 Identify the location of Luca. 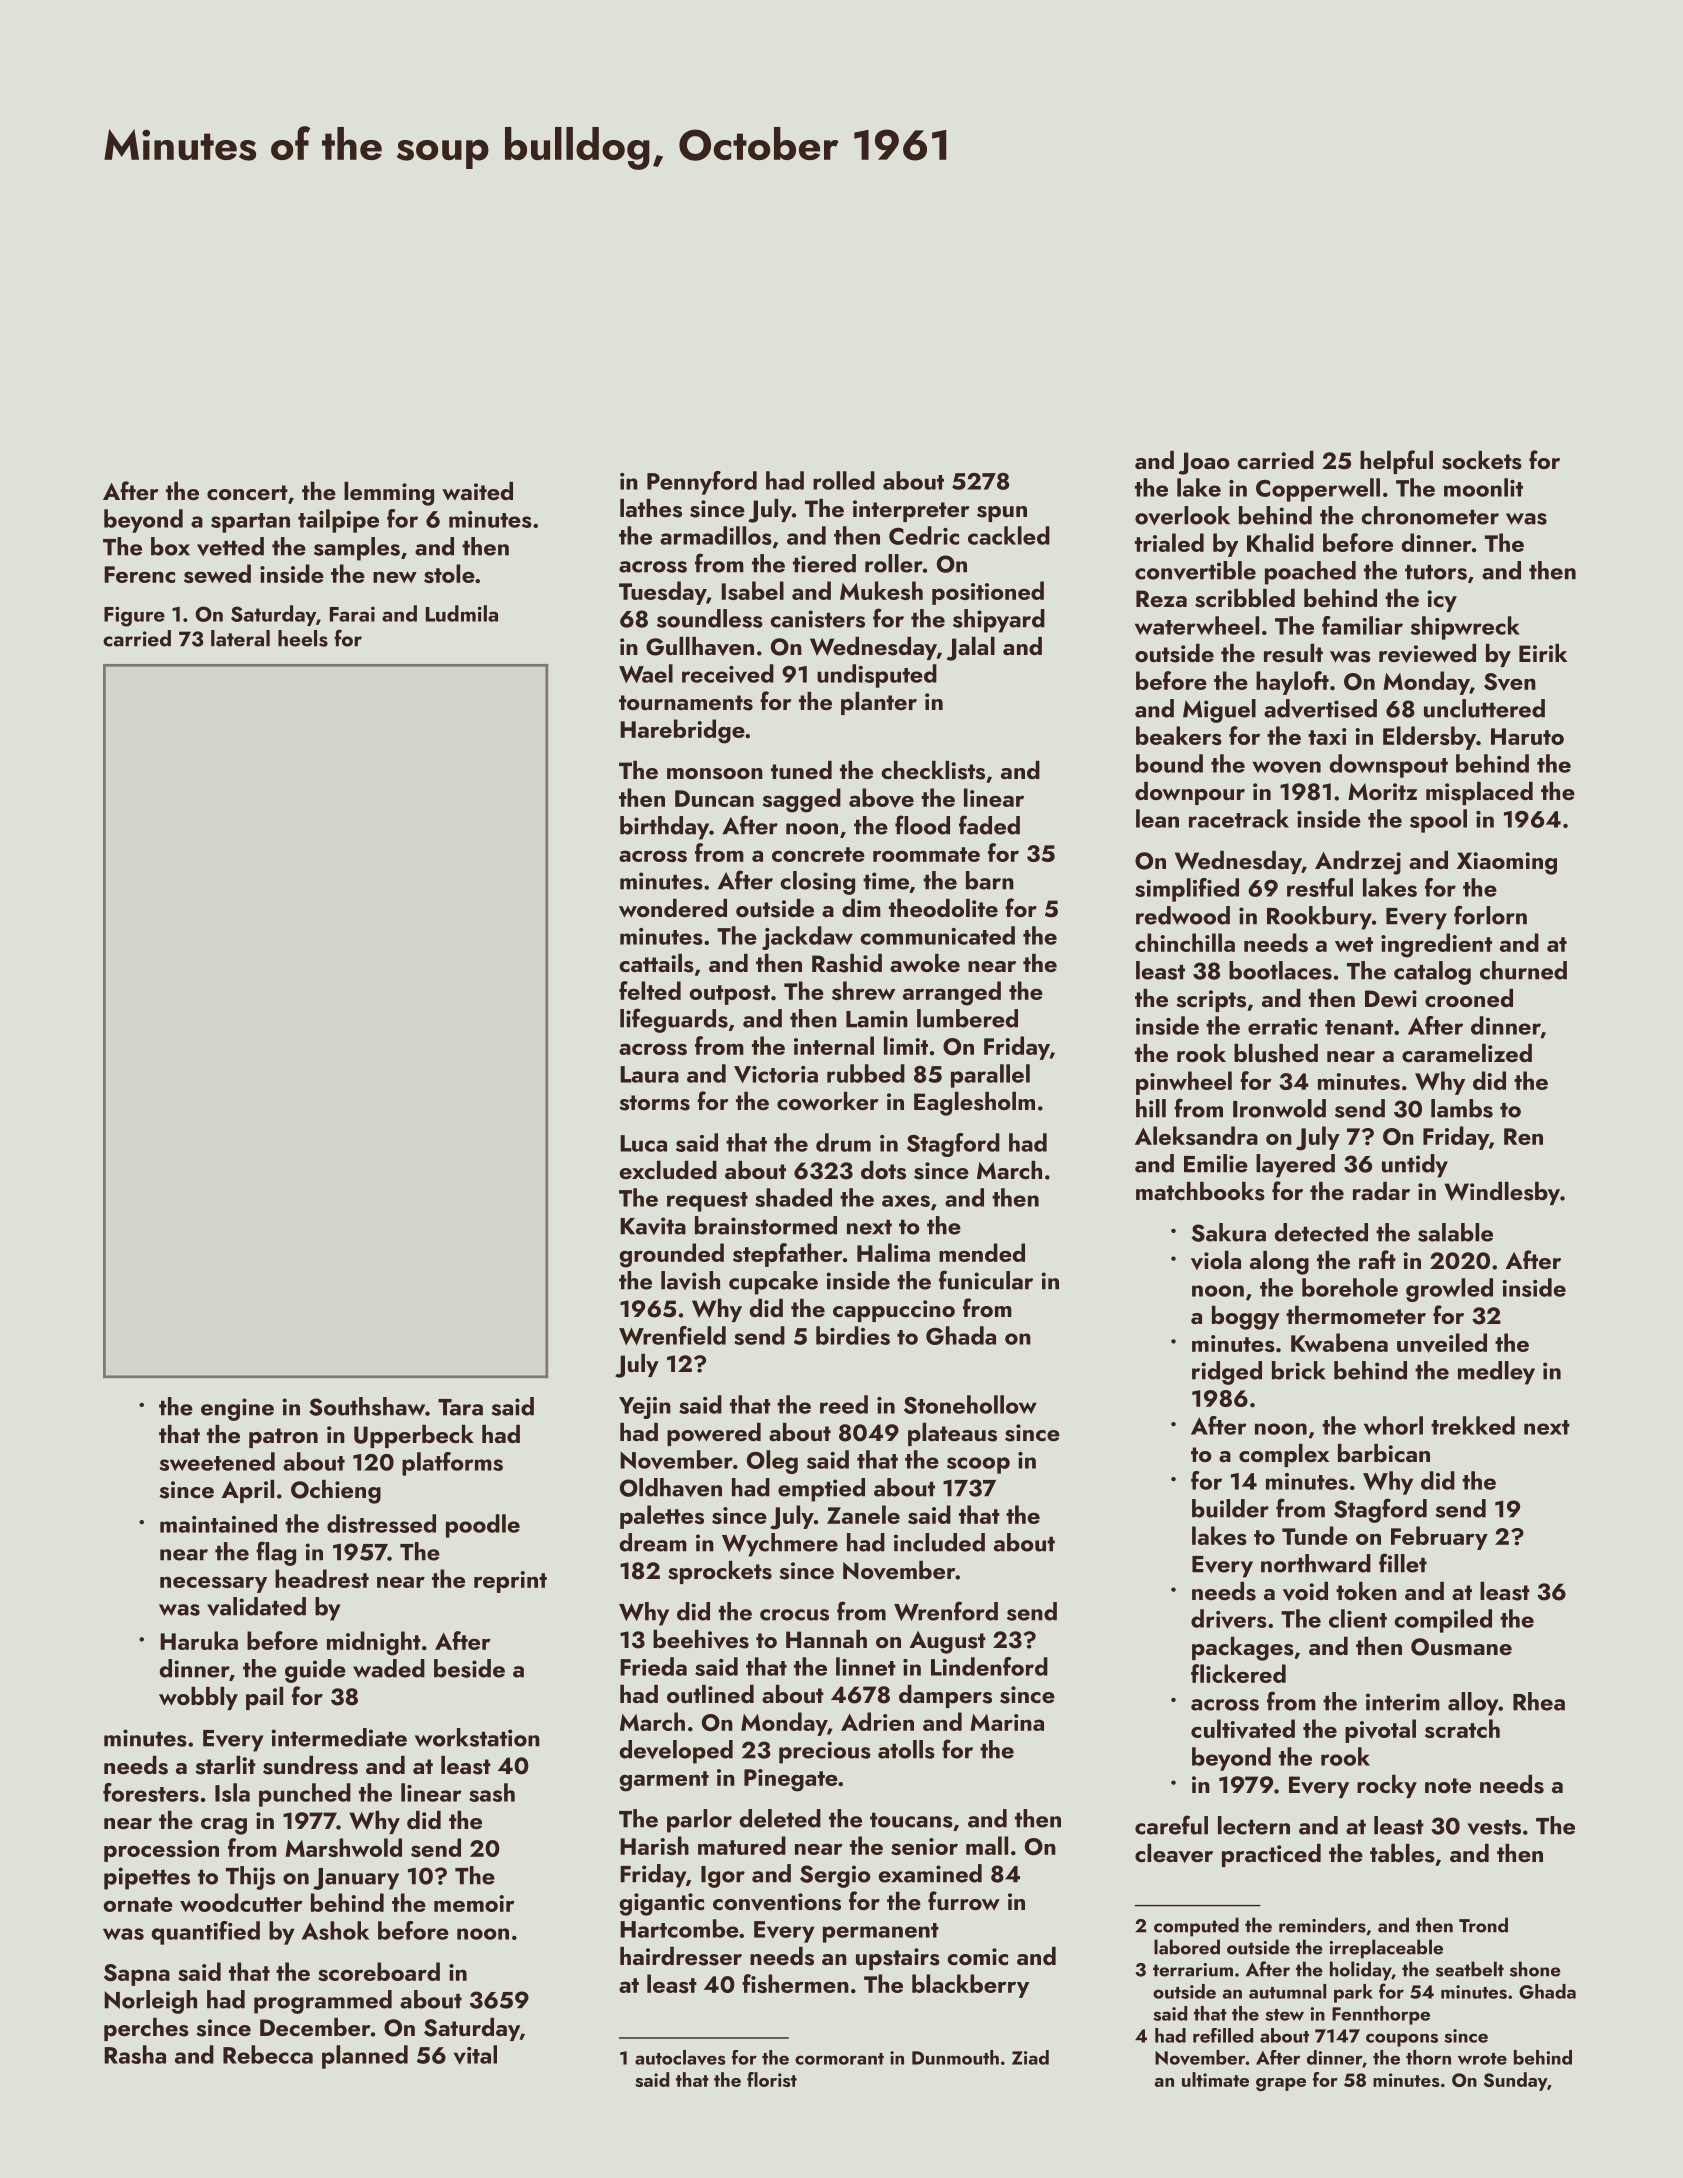
(643, 1143).
